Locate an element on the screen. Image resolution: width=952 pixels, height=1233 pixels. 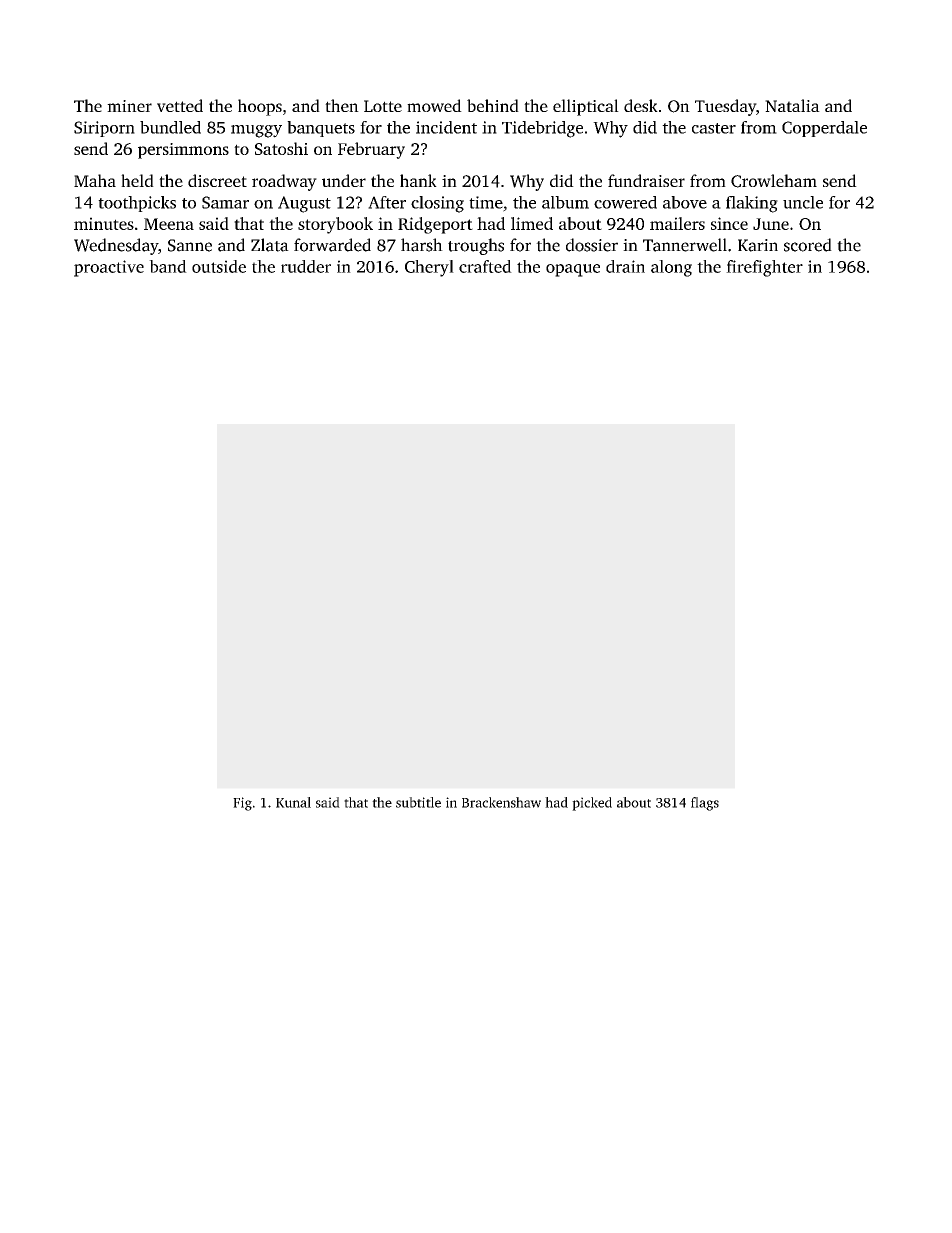
Kunal is located at coordinates (293, 802).
